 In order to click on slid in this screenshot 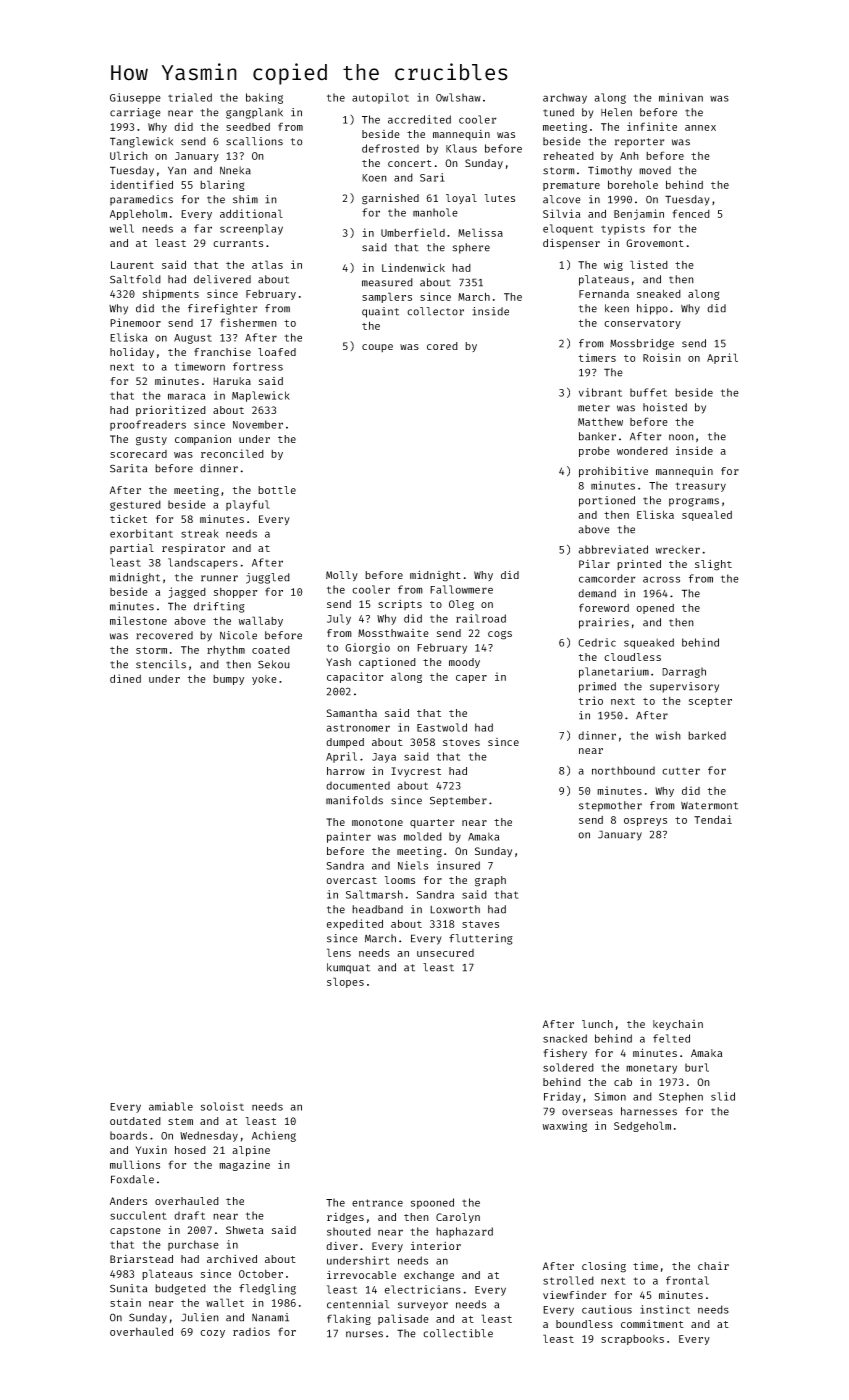, I will do `click(723, 1096)`.
